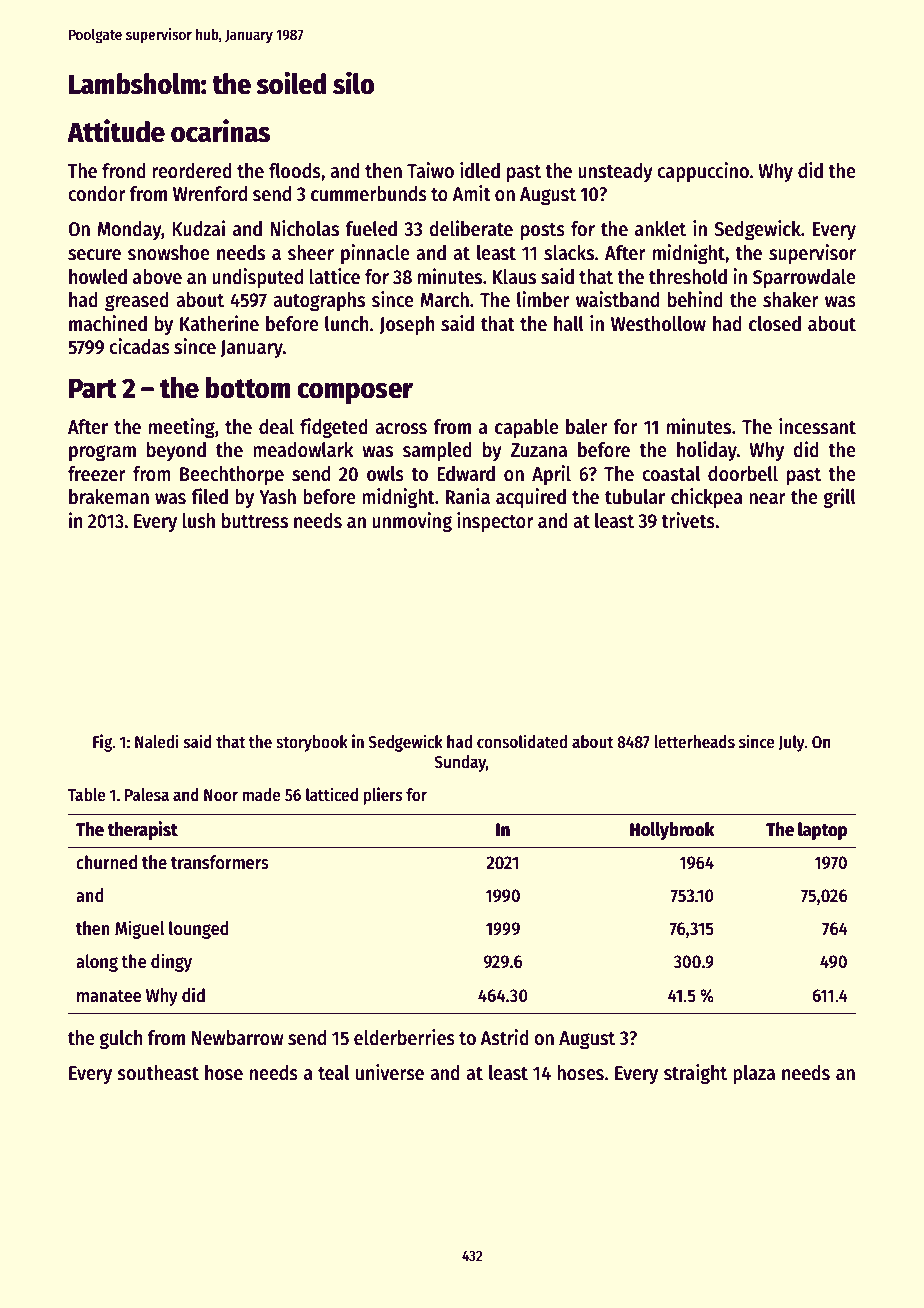 The height and width of the image is (1308, 924). Describe the element at coordinates (137, 302) in the image. I see `greased` at that location.
